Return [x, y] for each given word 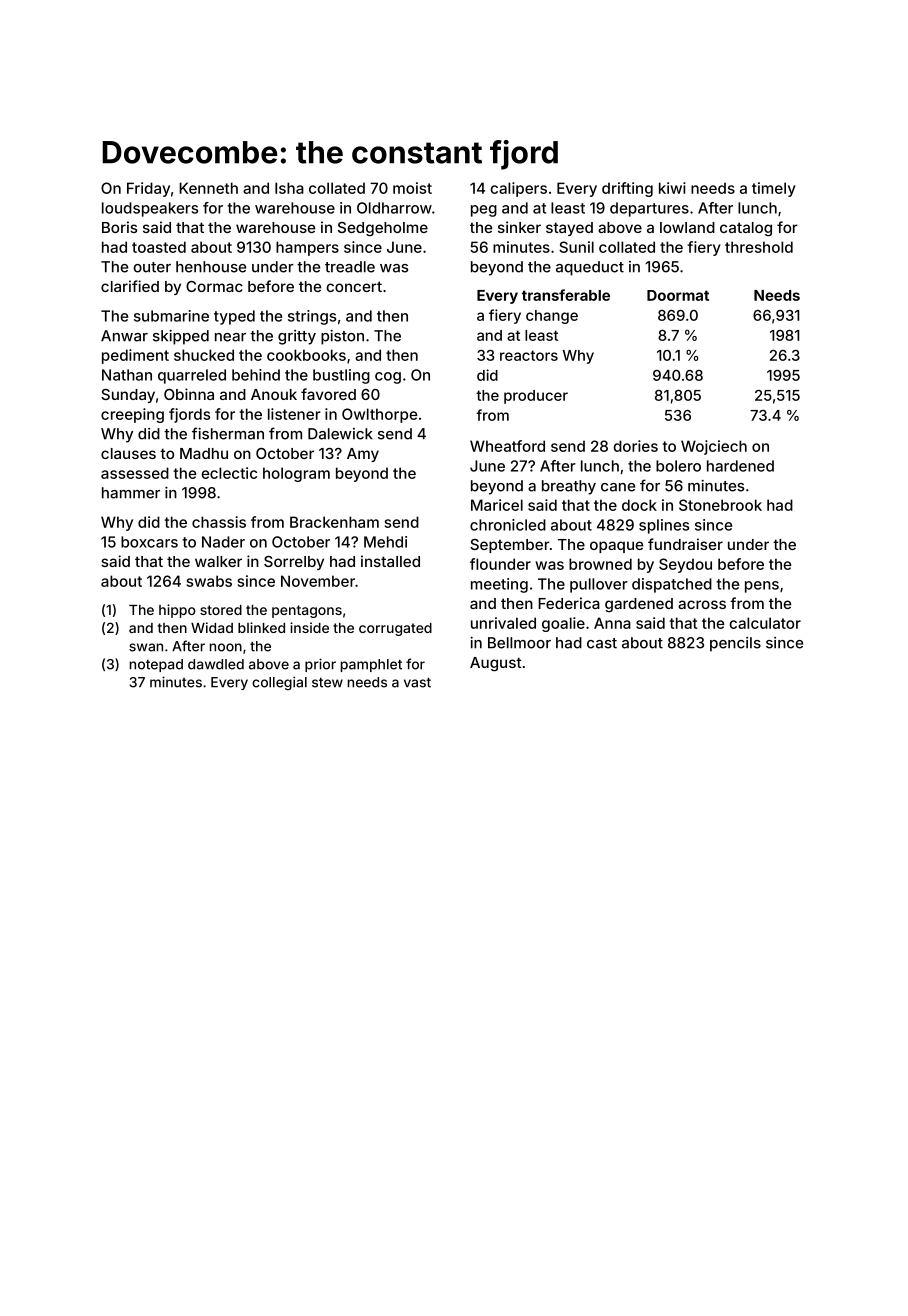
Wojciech [714, 447]
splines [664, 526]
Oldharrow [394, 208]
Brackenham [334, 522]
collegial [279, 683]
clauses [128, 453]
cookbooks [306, 355]
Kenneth [208, 188]
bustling [341, 376]
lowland [687, 227]
